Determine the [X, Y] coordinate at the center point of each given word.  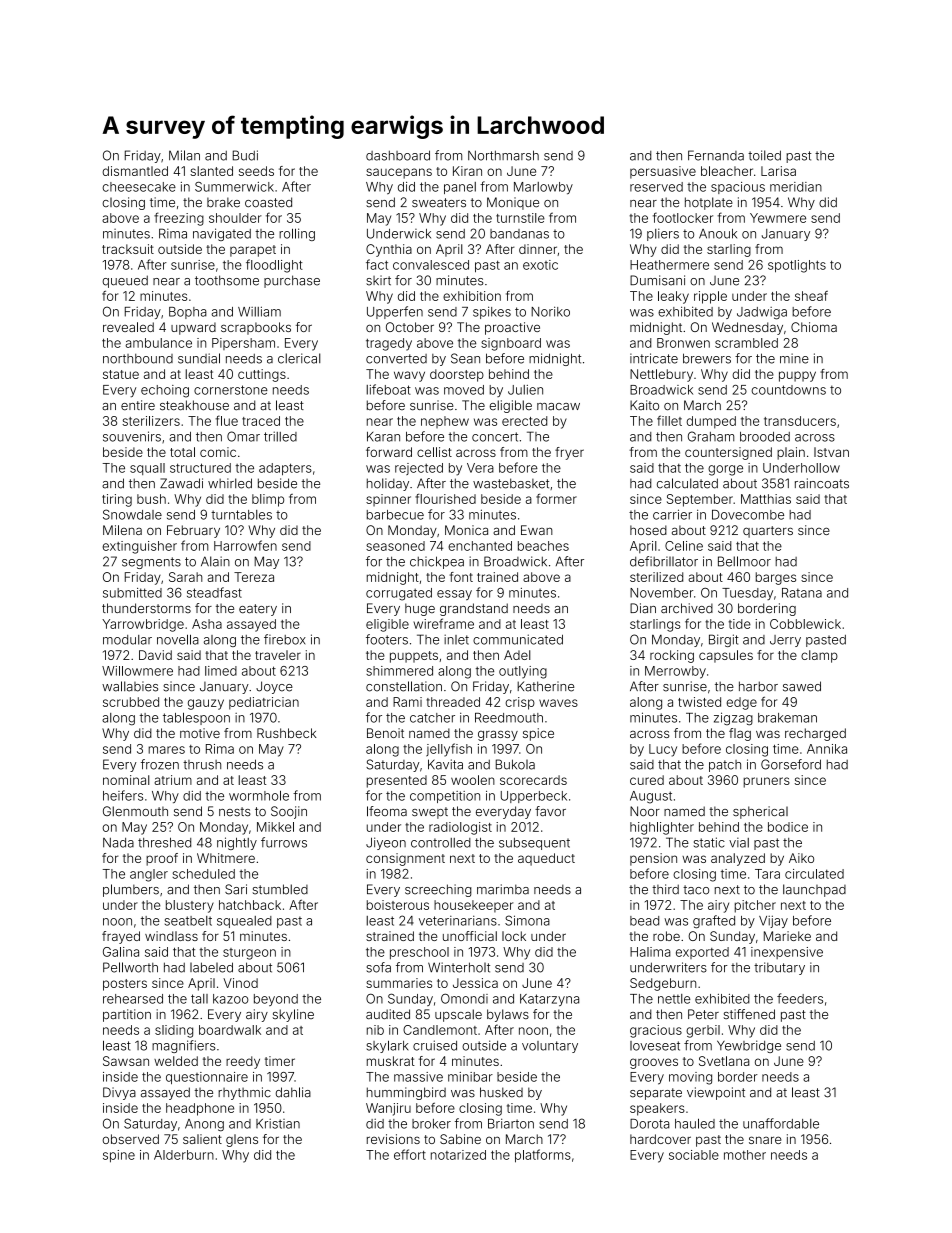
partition [127, 1015]
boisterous [398, 905]
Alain [215, 561]
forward [389, 452]
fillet [669, 420]
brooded [765, 437]
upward [193, 328]
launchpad [814, 890]
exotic [540, 265]
